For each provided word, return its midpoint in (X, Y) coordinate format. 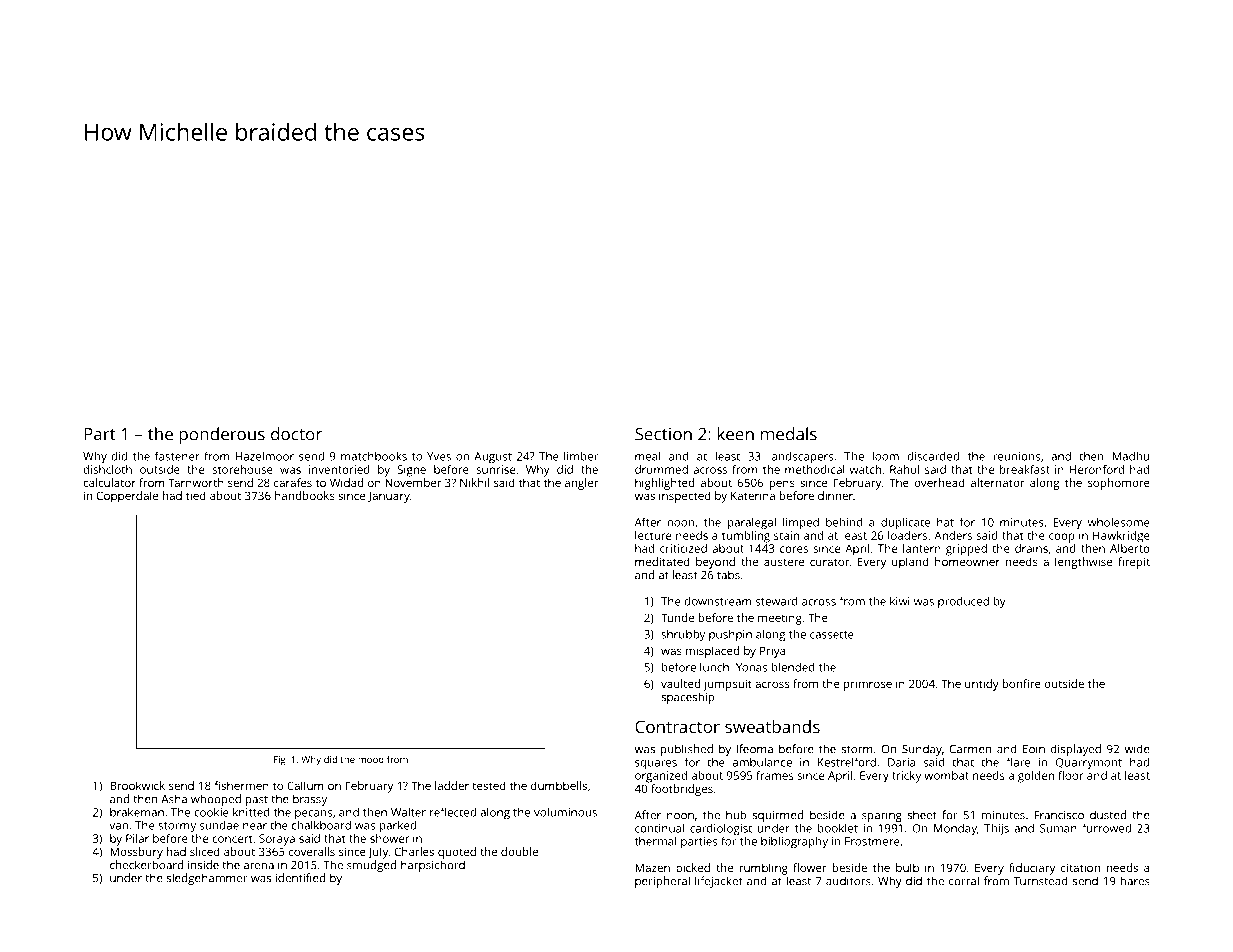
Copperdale (127, 497)
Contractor (677, 726)
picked (693, 869)
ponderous (222, 436)
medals (789, 434)
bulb (907, 867)
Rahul (904, 469)
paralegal (752, 523)
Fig (280, 761)
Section (663, 434)
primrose (868, 685)
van (118, 826)
